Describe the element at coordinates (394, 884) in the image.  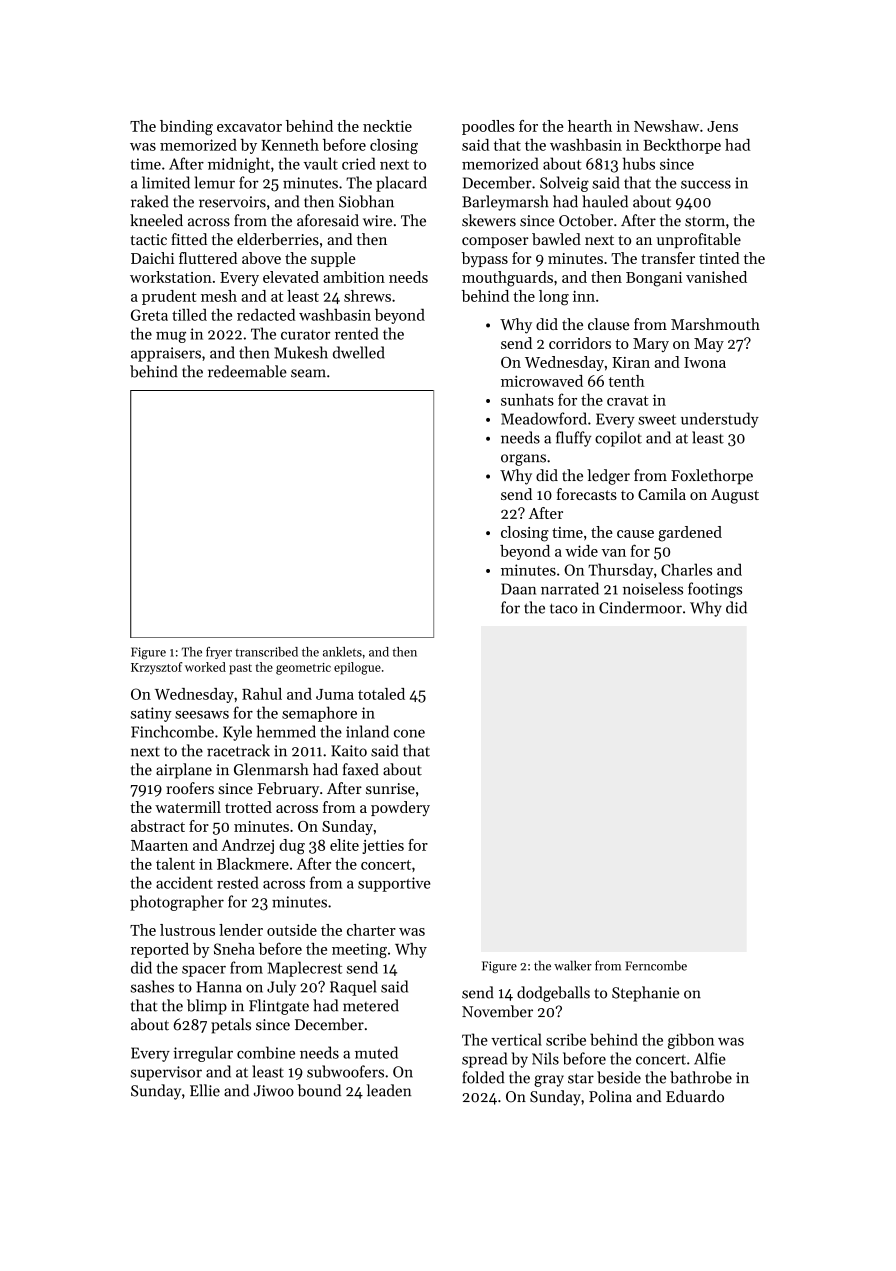
I see `supportive` at that location.
